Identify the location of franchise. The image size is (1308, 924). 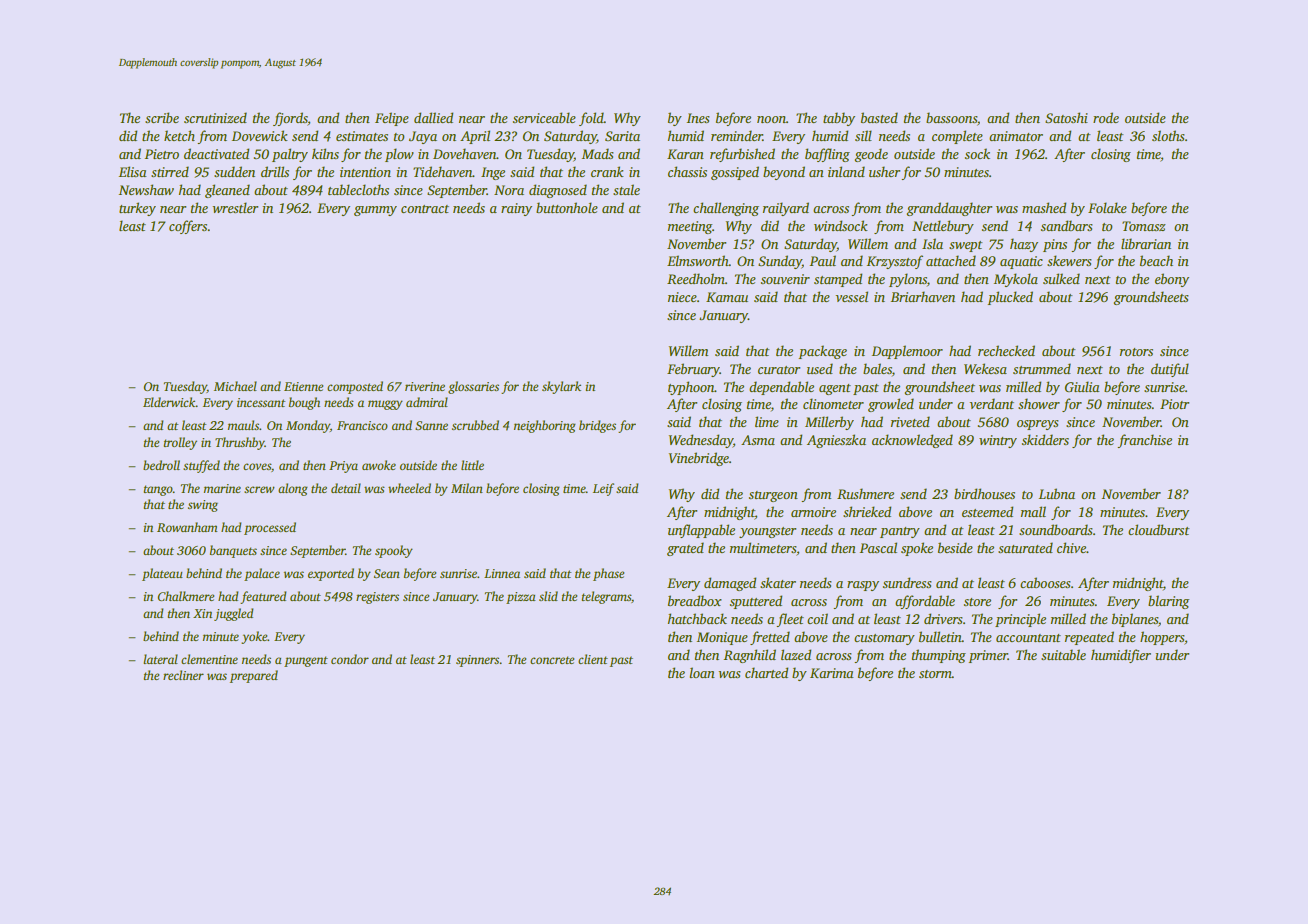
(1144, 441).
